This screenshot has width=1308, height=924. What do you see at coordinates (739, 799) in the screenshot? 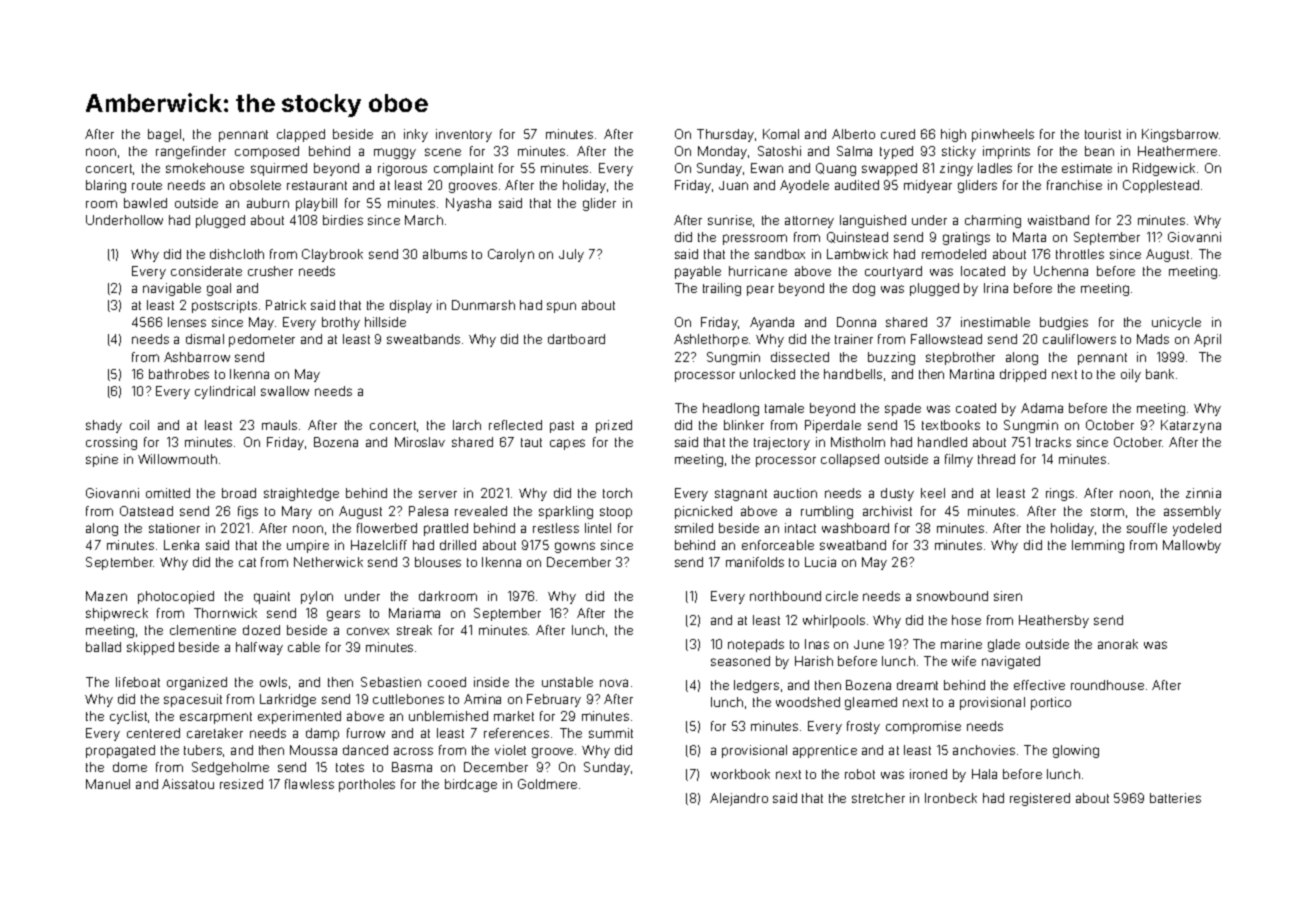
I see `Alejandro` at bounding box center [739, 799].
